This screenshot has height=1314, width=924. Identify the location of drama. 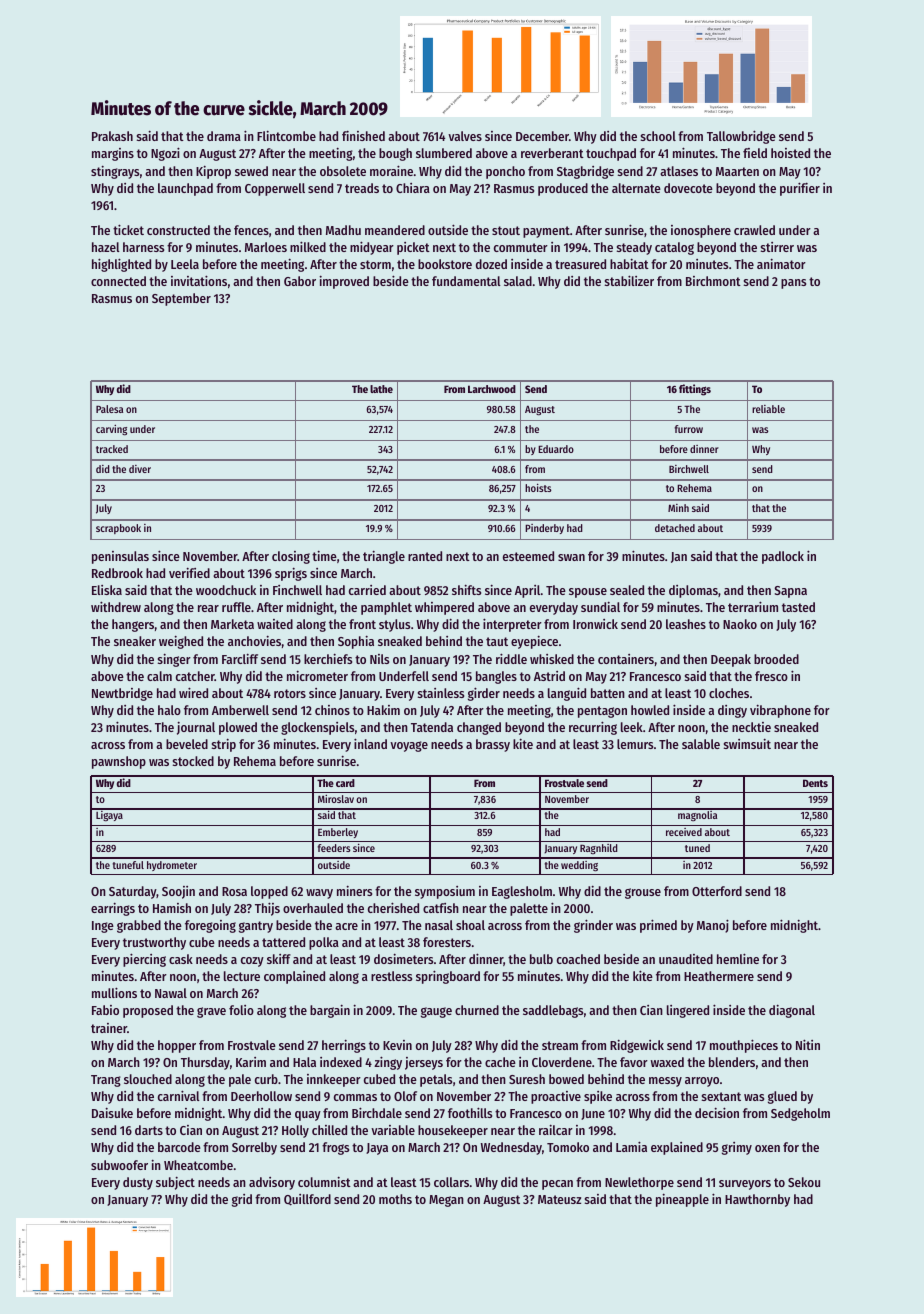
(224, 136).
